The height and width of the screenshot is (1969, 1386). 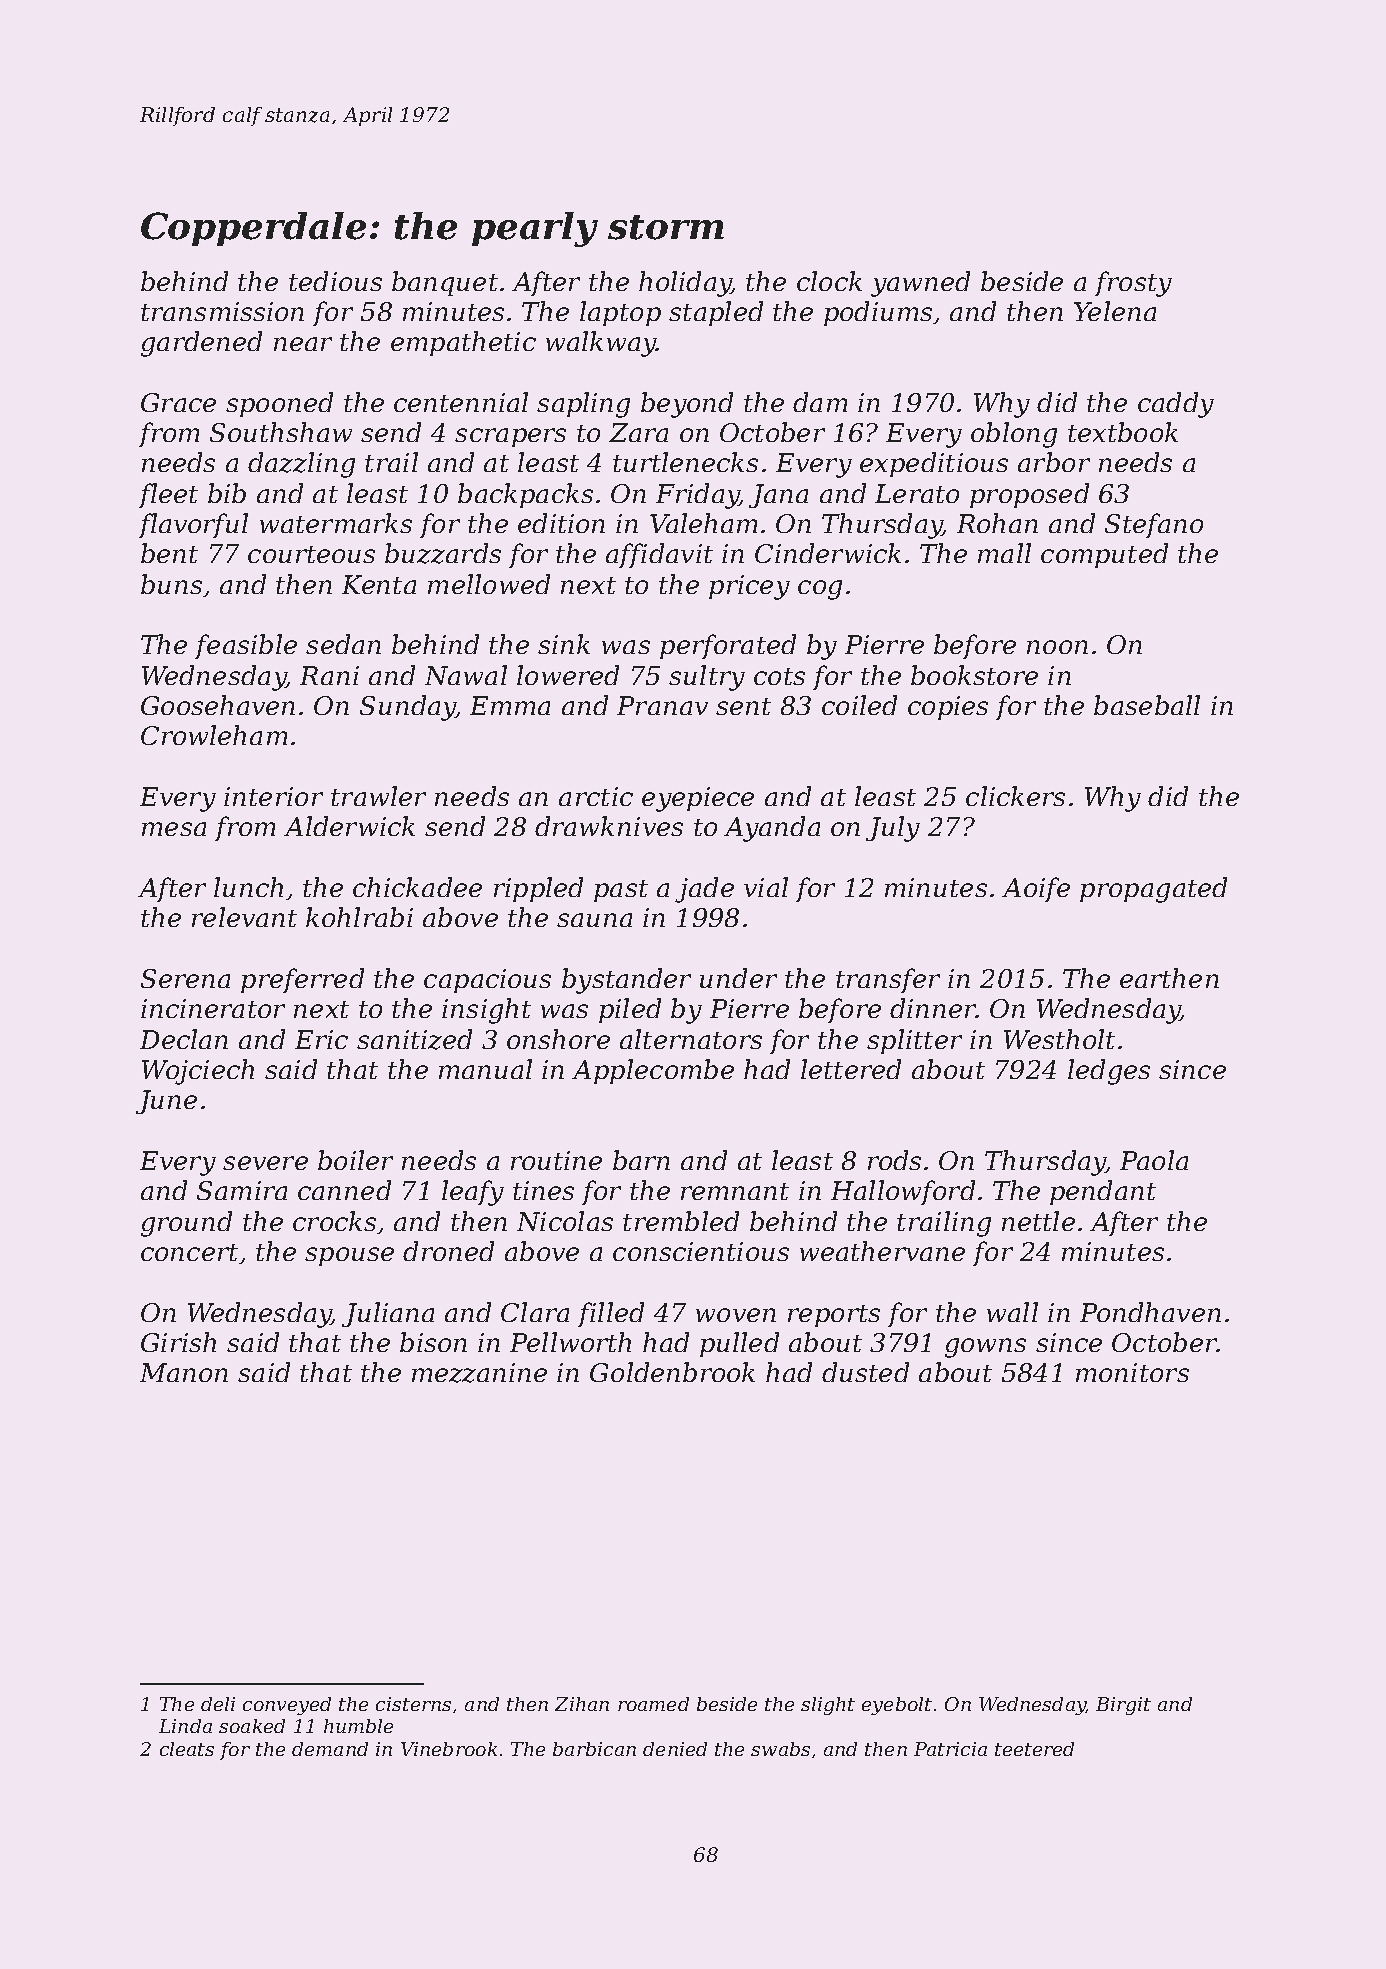 What do you see at coordinates (166, 1102) in the screenshot?
I see `June` at bounding box center [166, 1102].
